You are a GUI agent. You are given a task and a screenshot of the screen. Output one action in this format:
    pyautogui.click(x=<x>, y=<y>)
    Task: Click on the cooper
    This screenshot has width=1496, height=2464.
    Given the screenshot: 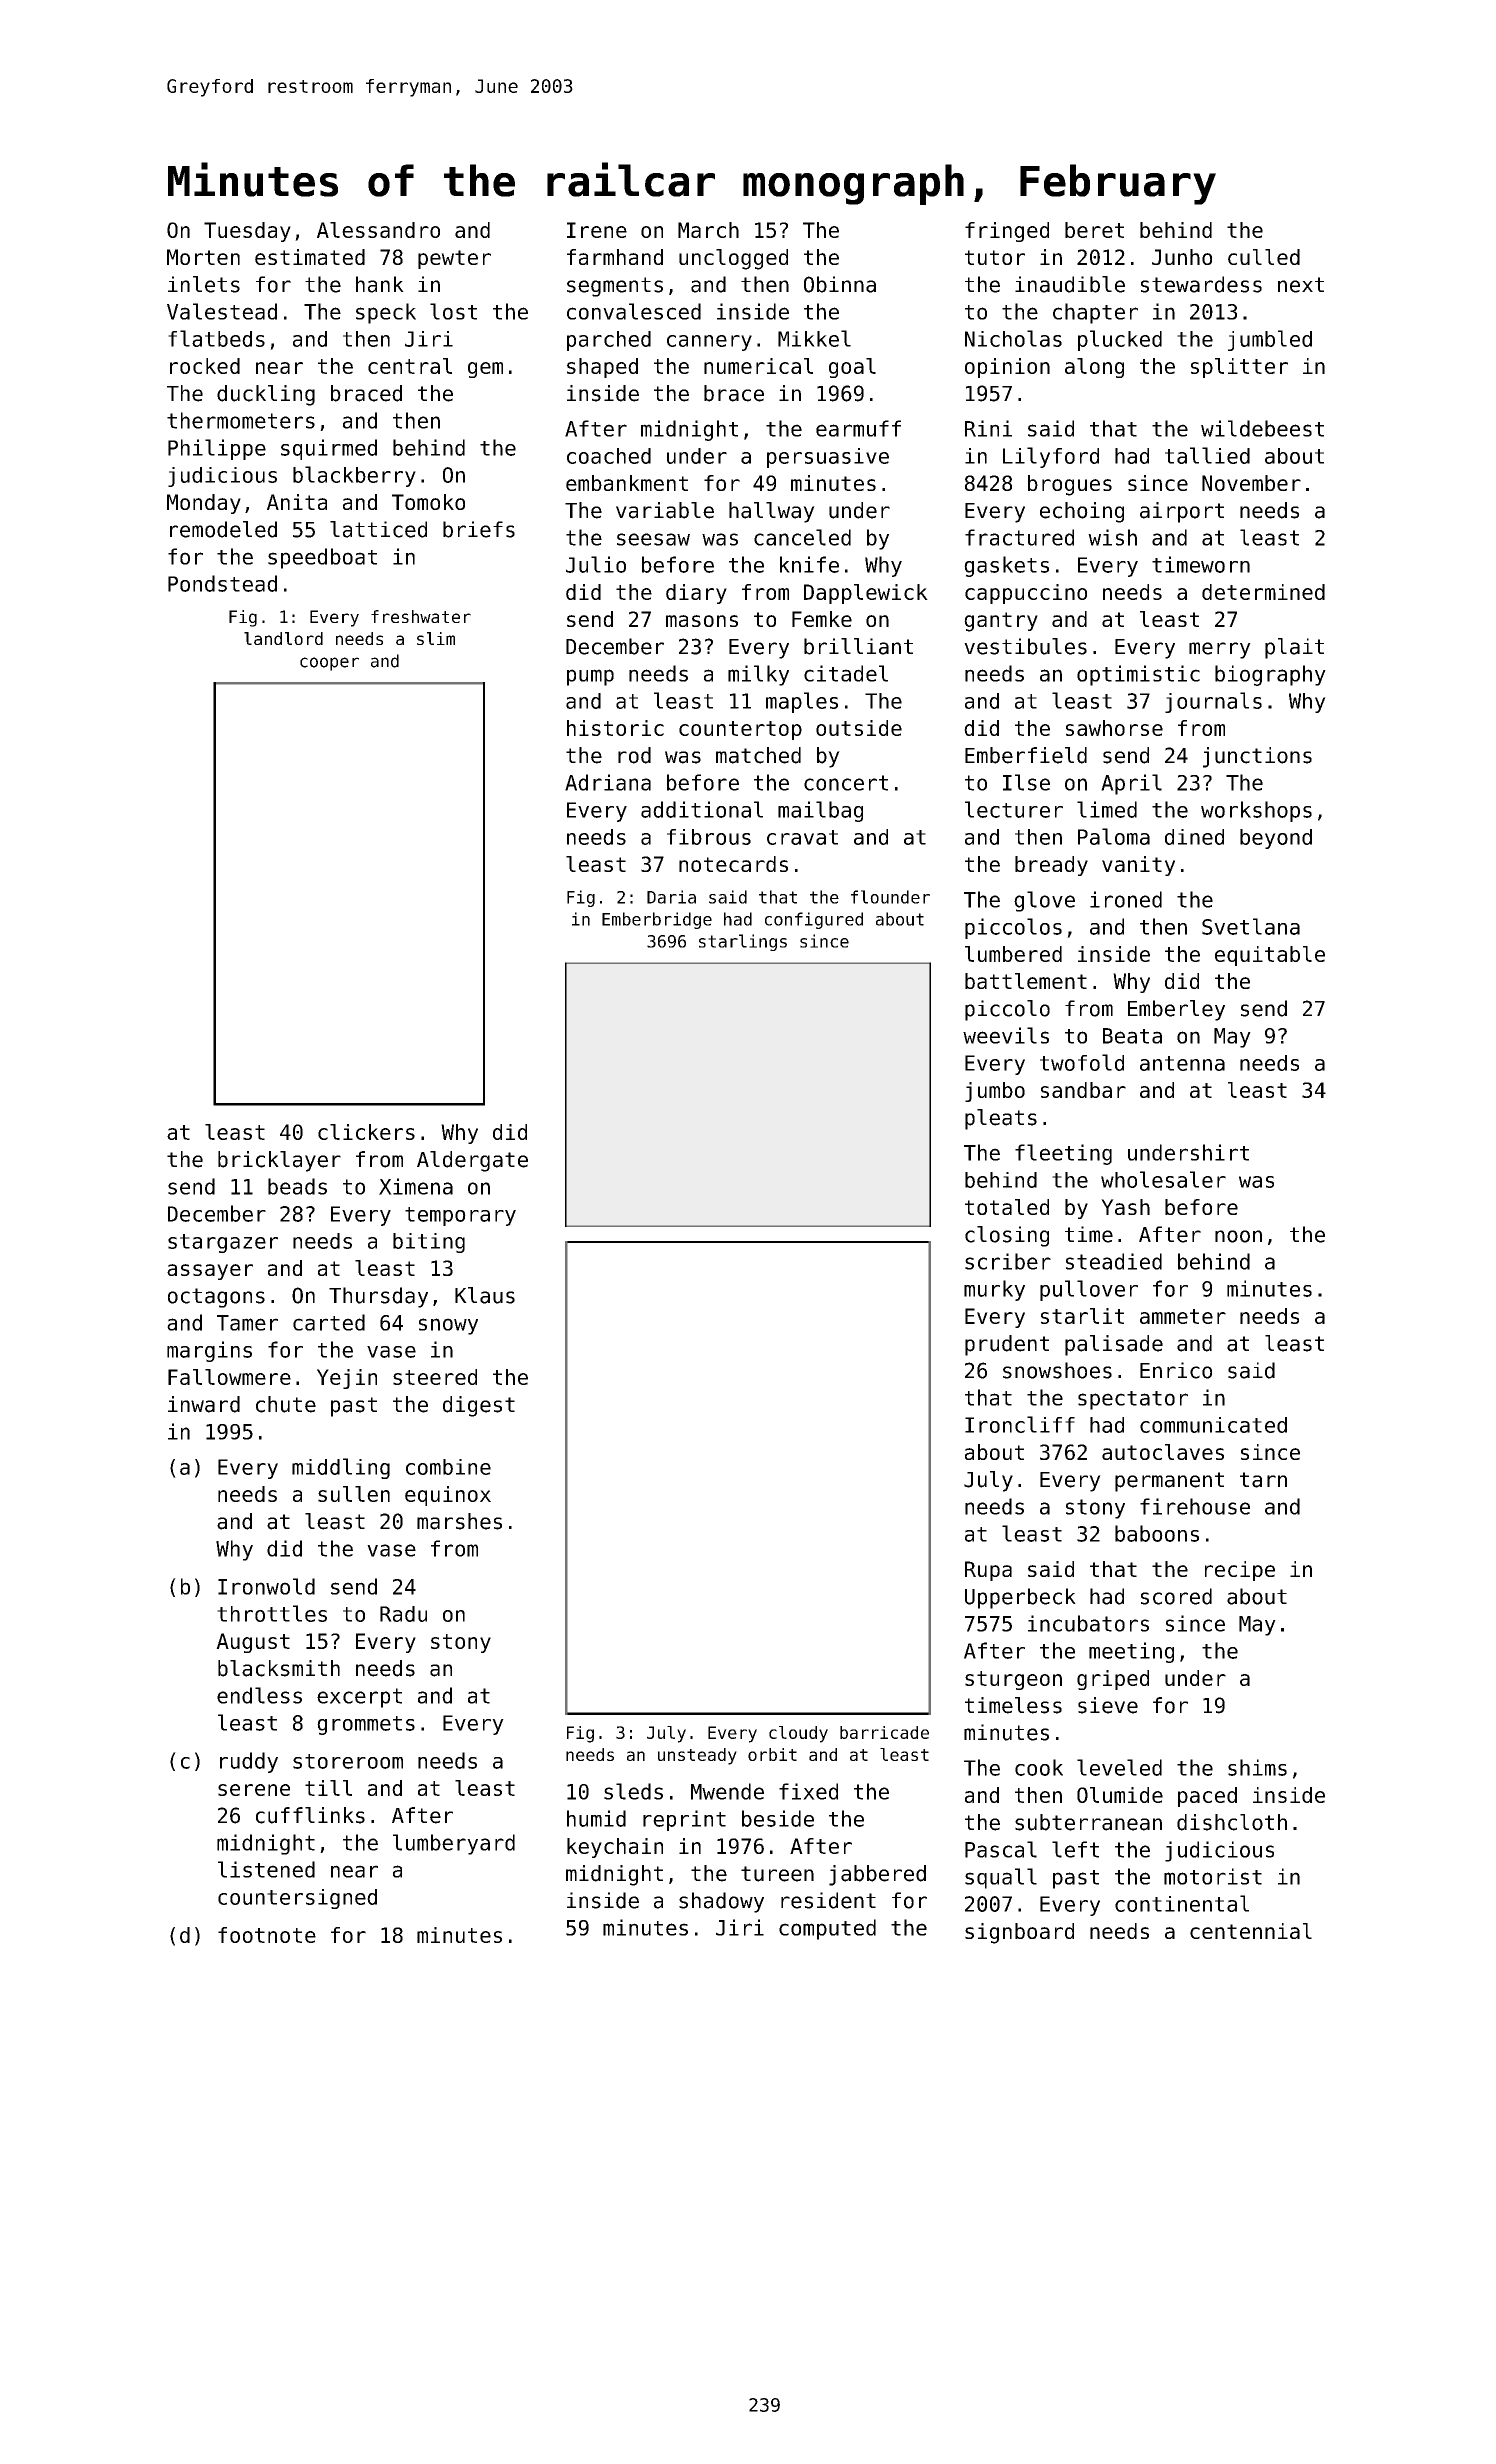 What is the action you would take?
    pyautogui.click(x=329, y=664)
